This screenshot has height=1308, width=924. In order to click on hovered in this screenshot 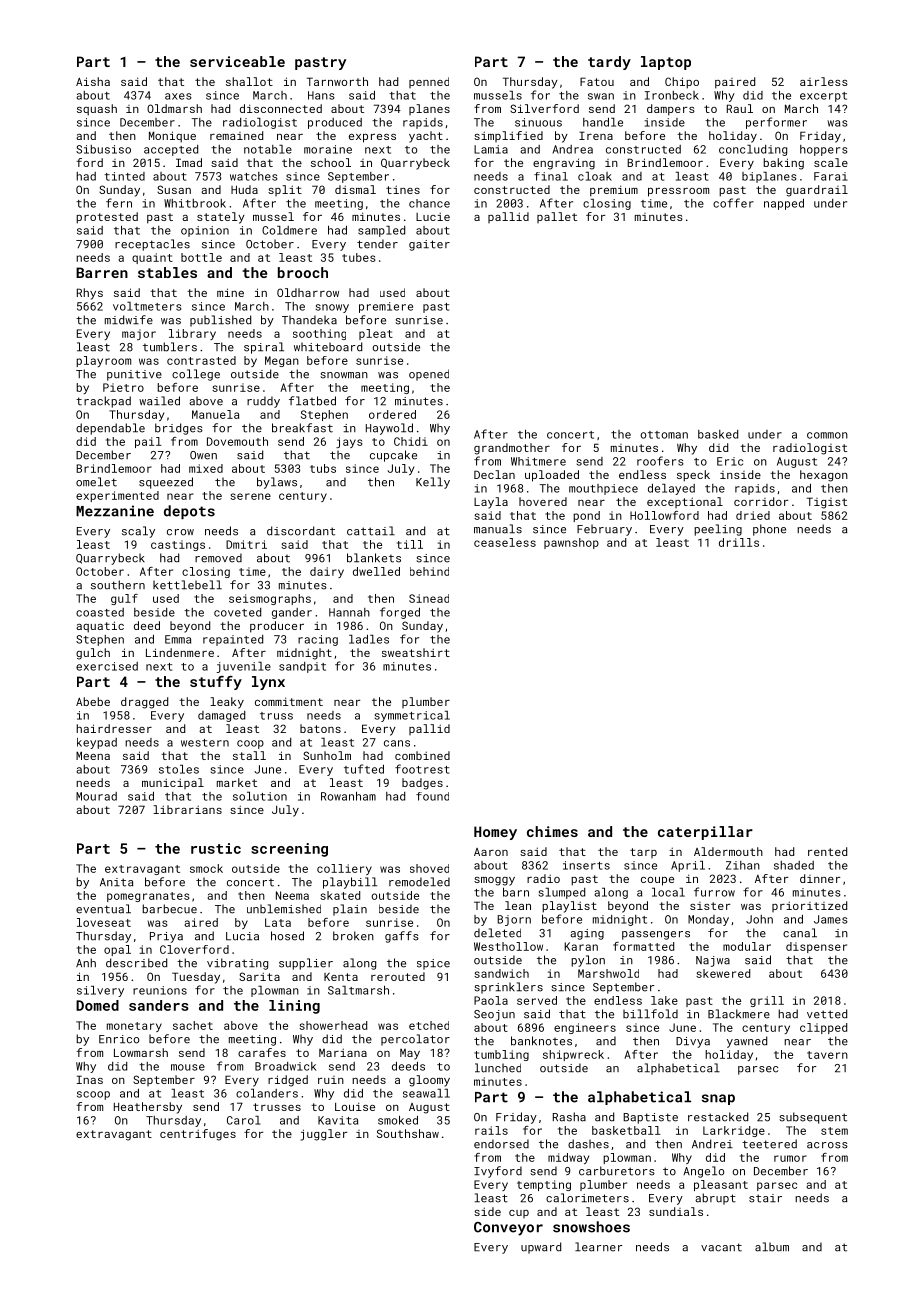, I will do `click(543, 501)`.
